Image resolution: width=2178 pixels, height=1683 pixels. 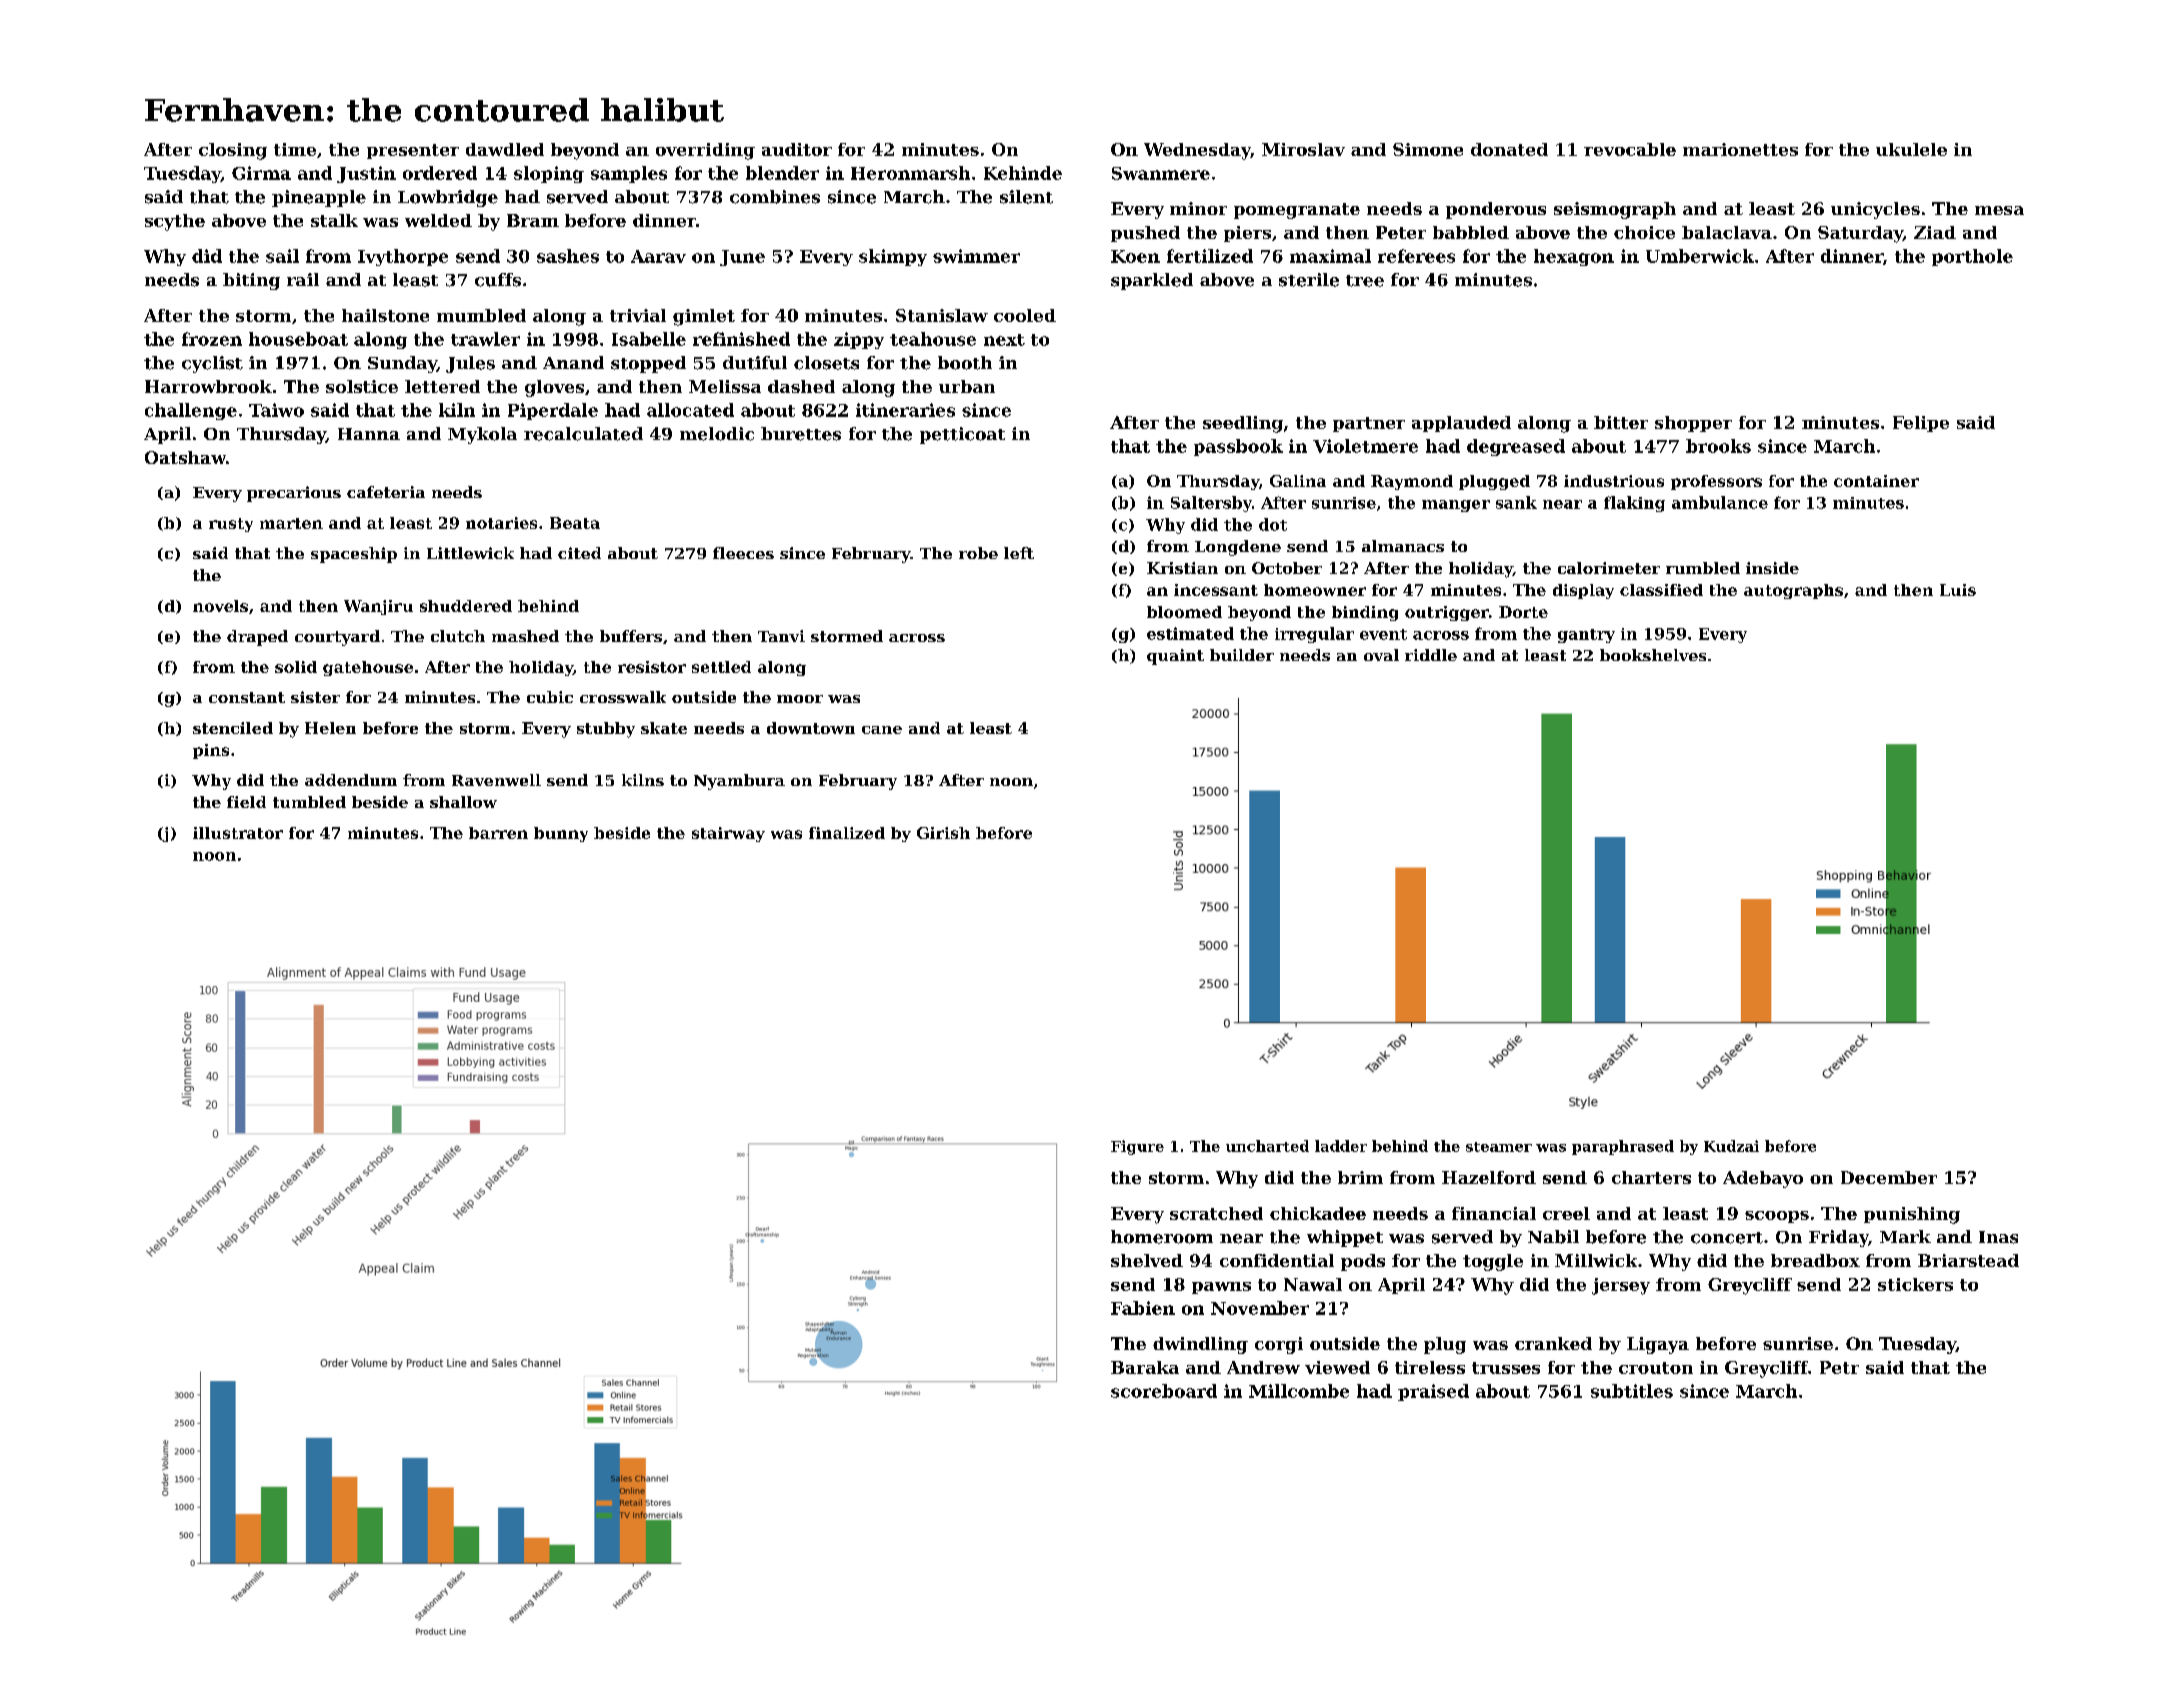 What do you see at coordinates (1700, 256) in the page?
I see `Umberwick` at bounding box center [1700, 256].
